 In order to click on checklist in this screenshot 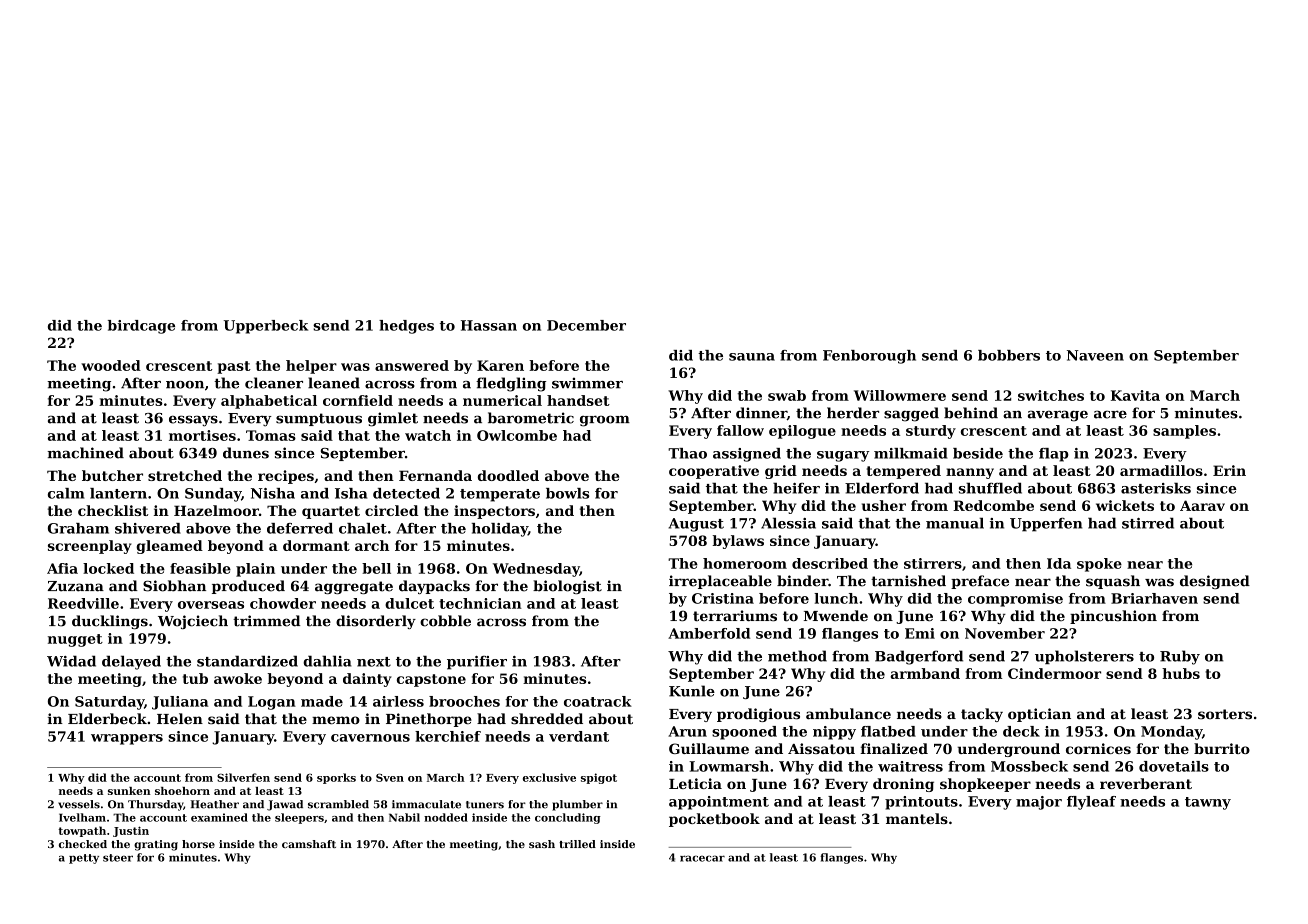, I will do `click(113, 510)`.
